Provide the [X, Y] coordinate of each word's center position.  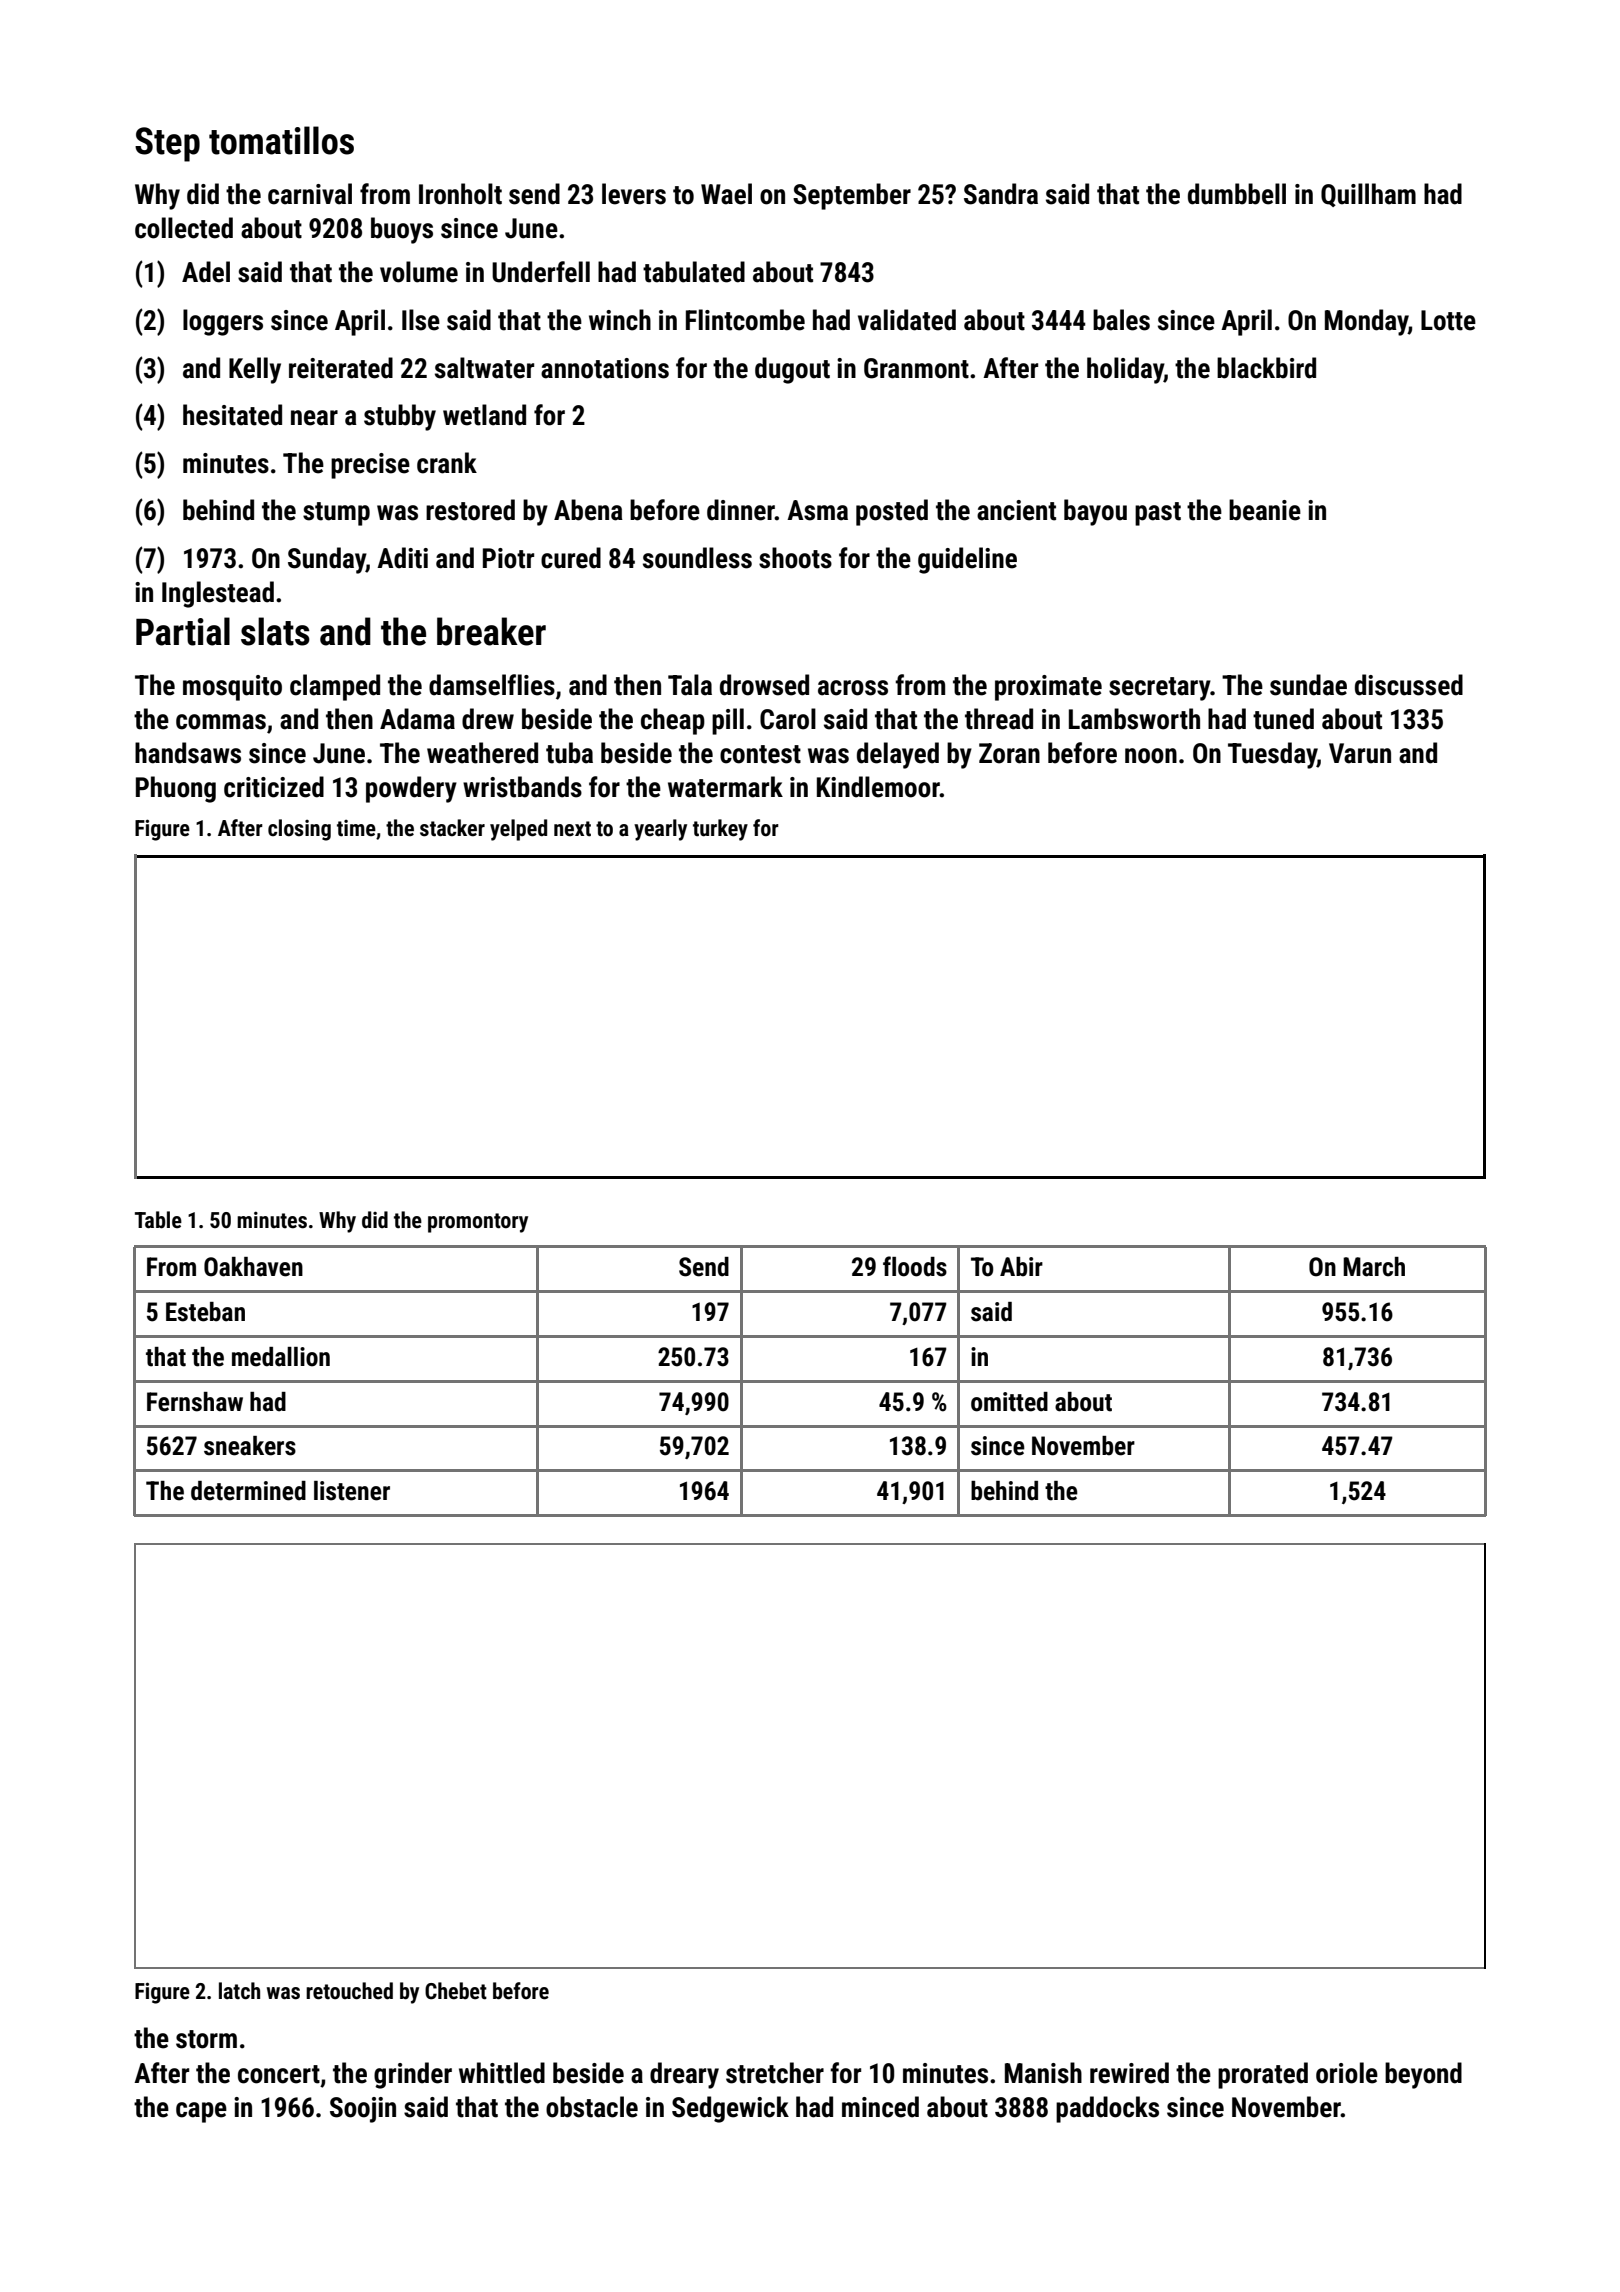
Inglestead [218, 594]
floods [915, 1266]
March [1374, 1267]
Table [158, 1220]
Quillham [1368, 195]
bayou [1095, 512]
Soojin [363, 2110]
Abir [1021, 1267]
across [853, 688]
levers [634, 194]
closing [299, 830]
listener [352, 1491]
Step [167, 144]
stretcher [775, 2073]
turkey [720, 830]
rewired [1129, 2073]
